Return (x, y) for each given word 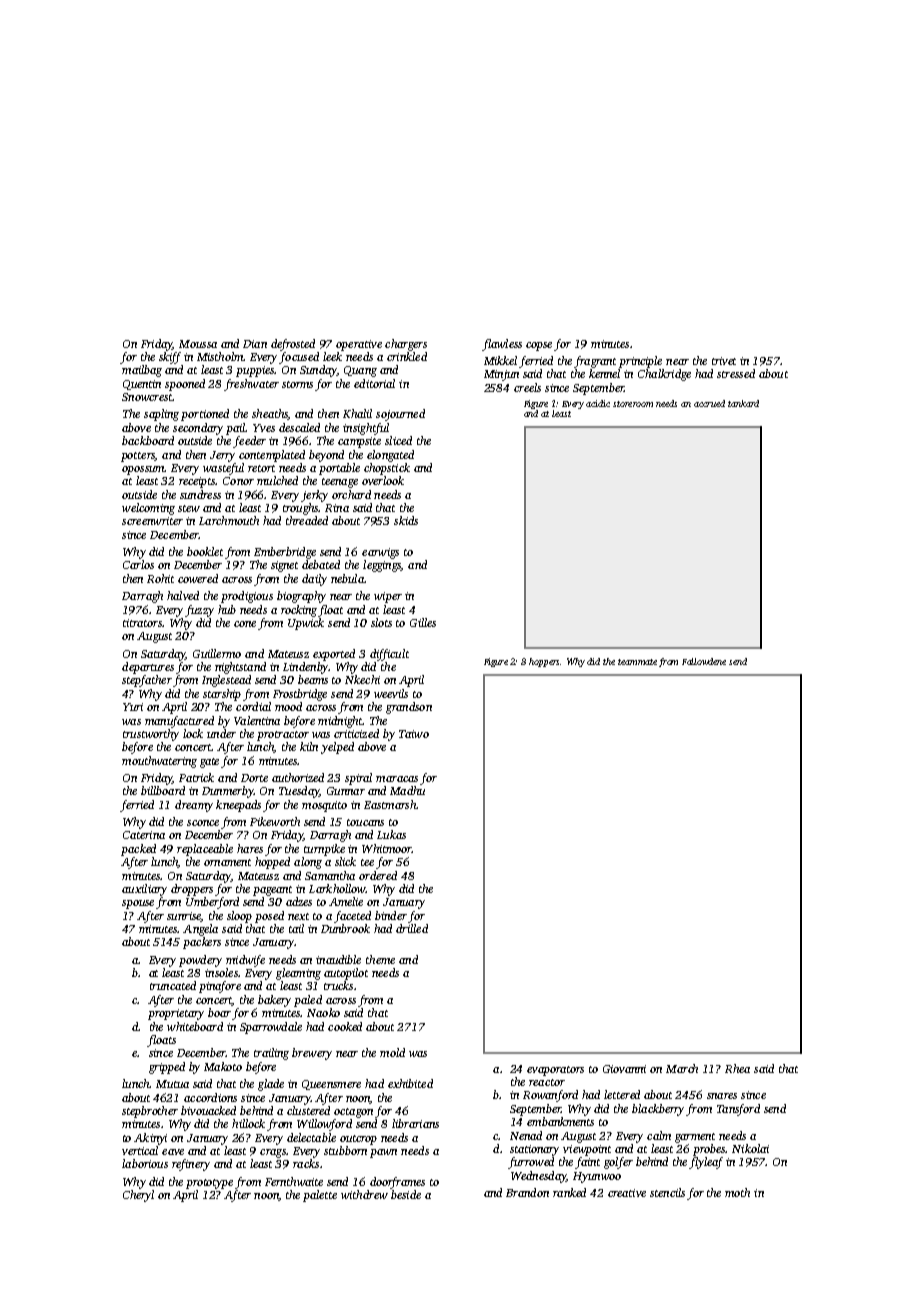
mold (392, 1052)
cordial (253, 706)
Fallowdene (704, 661)
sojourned (400, 415)
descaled (299, 427)
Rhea (737, 1068)
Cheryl (138, 1196)
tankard (743, 403)
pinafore (220, 987)
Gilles (423, 622)
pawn (383, 1153)
